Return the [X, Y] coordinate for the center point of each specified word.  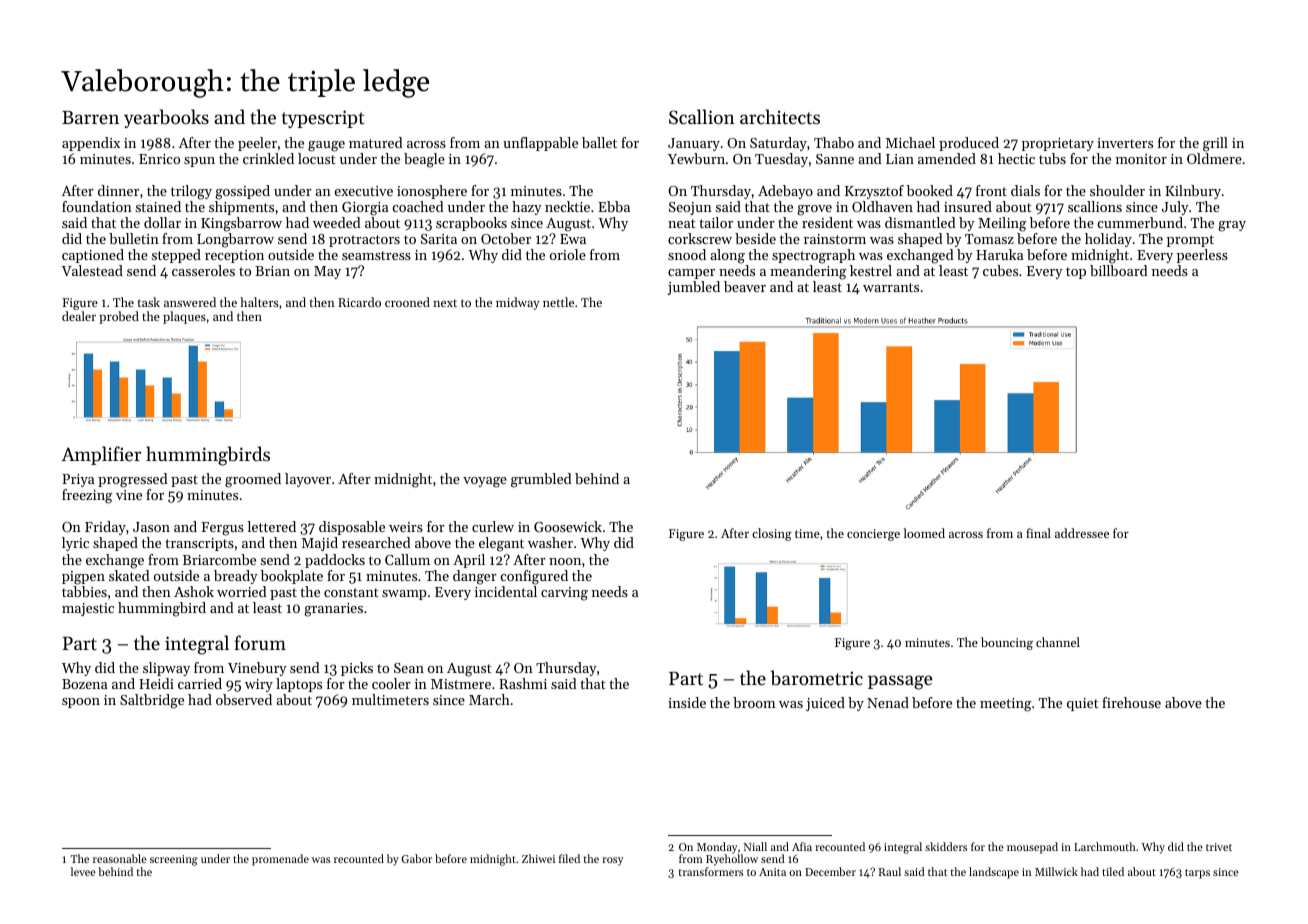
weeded [337, 222]
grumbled [541, 480]
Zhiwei [538, 858]
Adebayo [785, 192]
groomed [253, 480]
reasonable [120, 858]
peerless [1202, 256]
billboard [1119, 270]
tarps [1197, 874]
